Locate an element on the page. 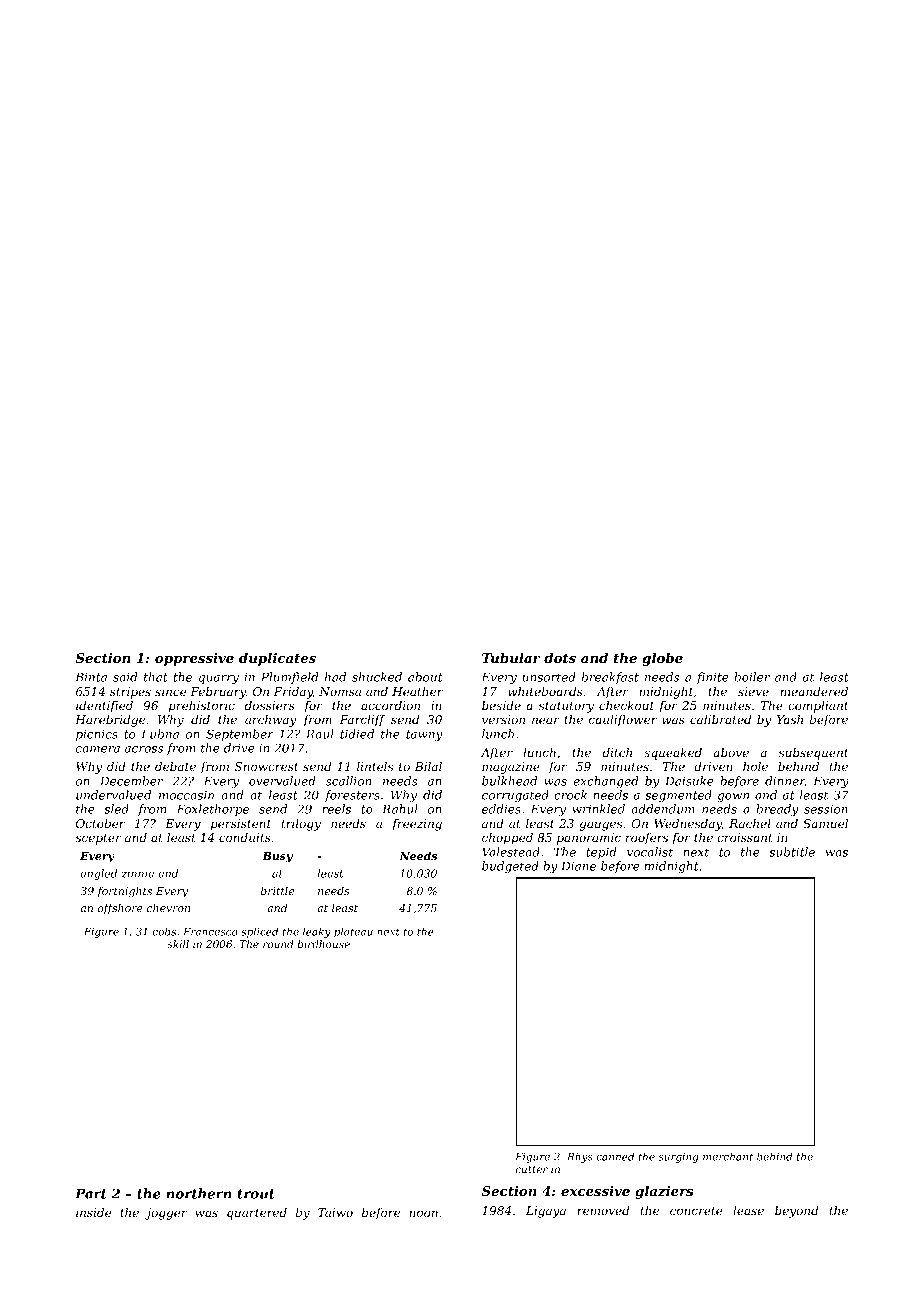 The width and height of the page is (924, 1308). Ligaya is located at coordinates (546, 1212).
